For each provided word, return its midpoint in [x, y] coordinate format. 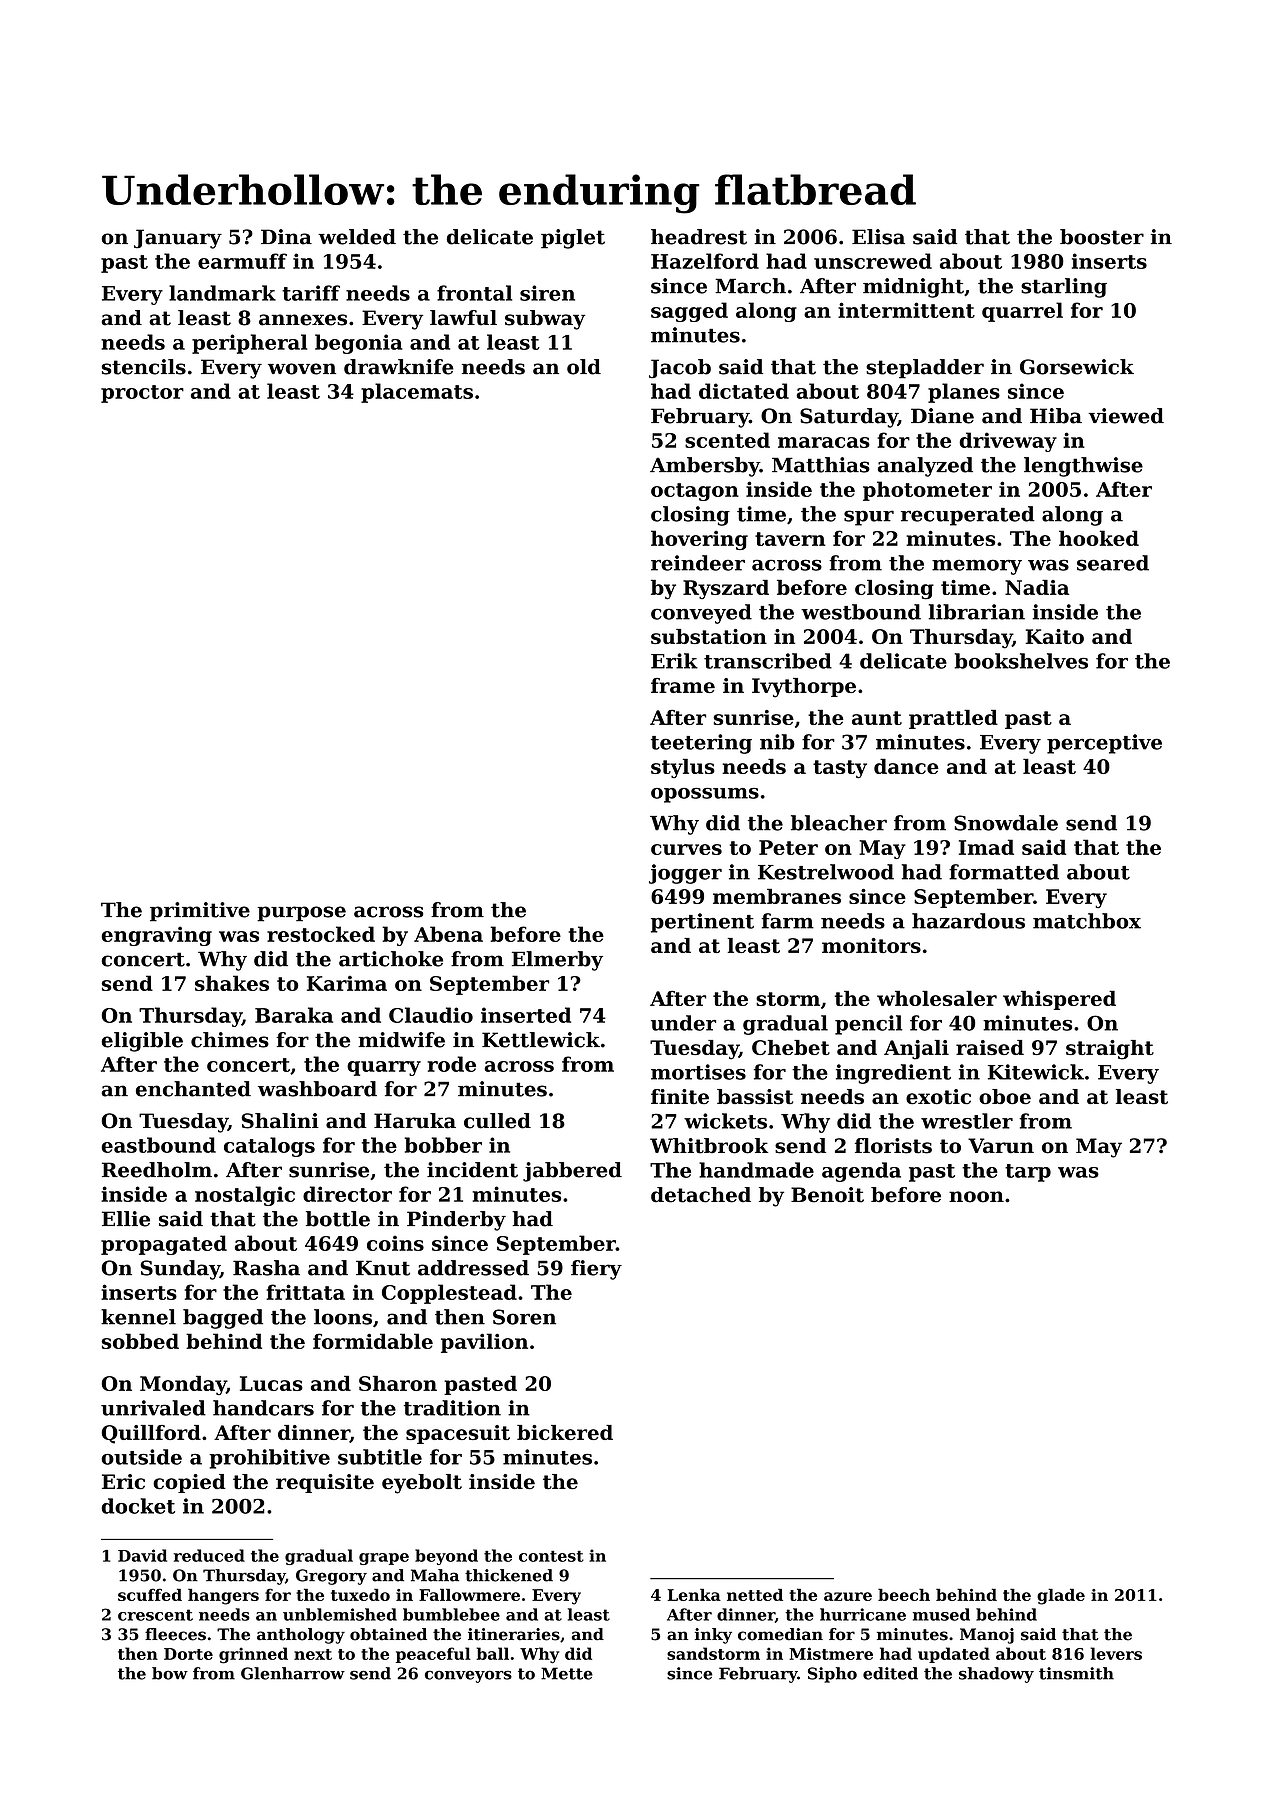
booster [1102, 237]
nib [777, 742]
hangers [223, 1596]
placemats [417, 393]
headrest [699, 237]
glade [1061, 1596]
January [178, 239]
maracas [824, 442]
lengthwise [1083, 467]
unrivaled [153, 1408]
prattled [953, 719]
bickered [565, 1432]
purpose [301, 914]
